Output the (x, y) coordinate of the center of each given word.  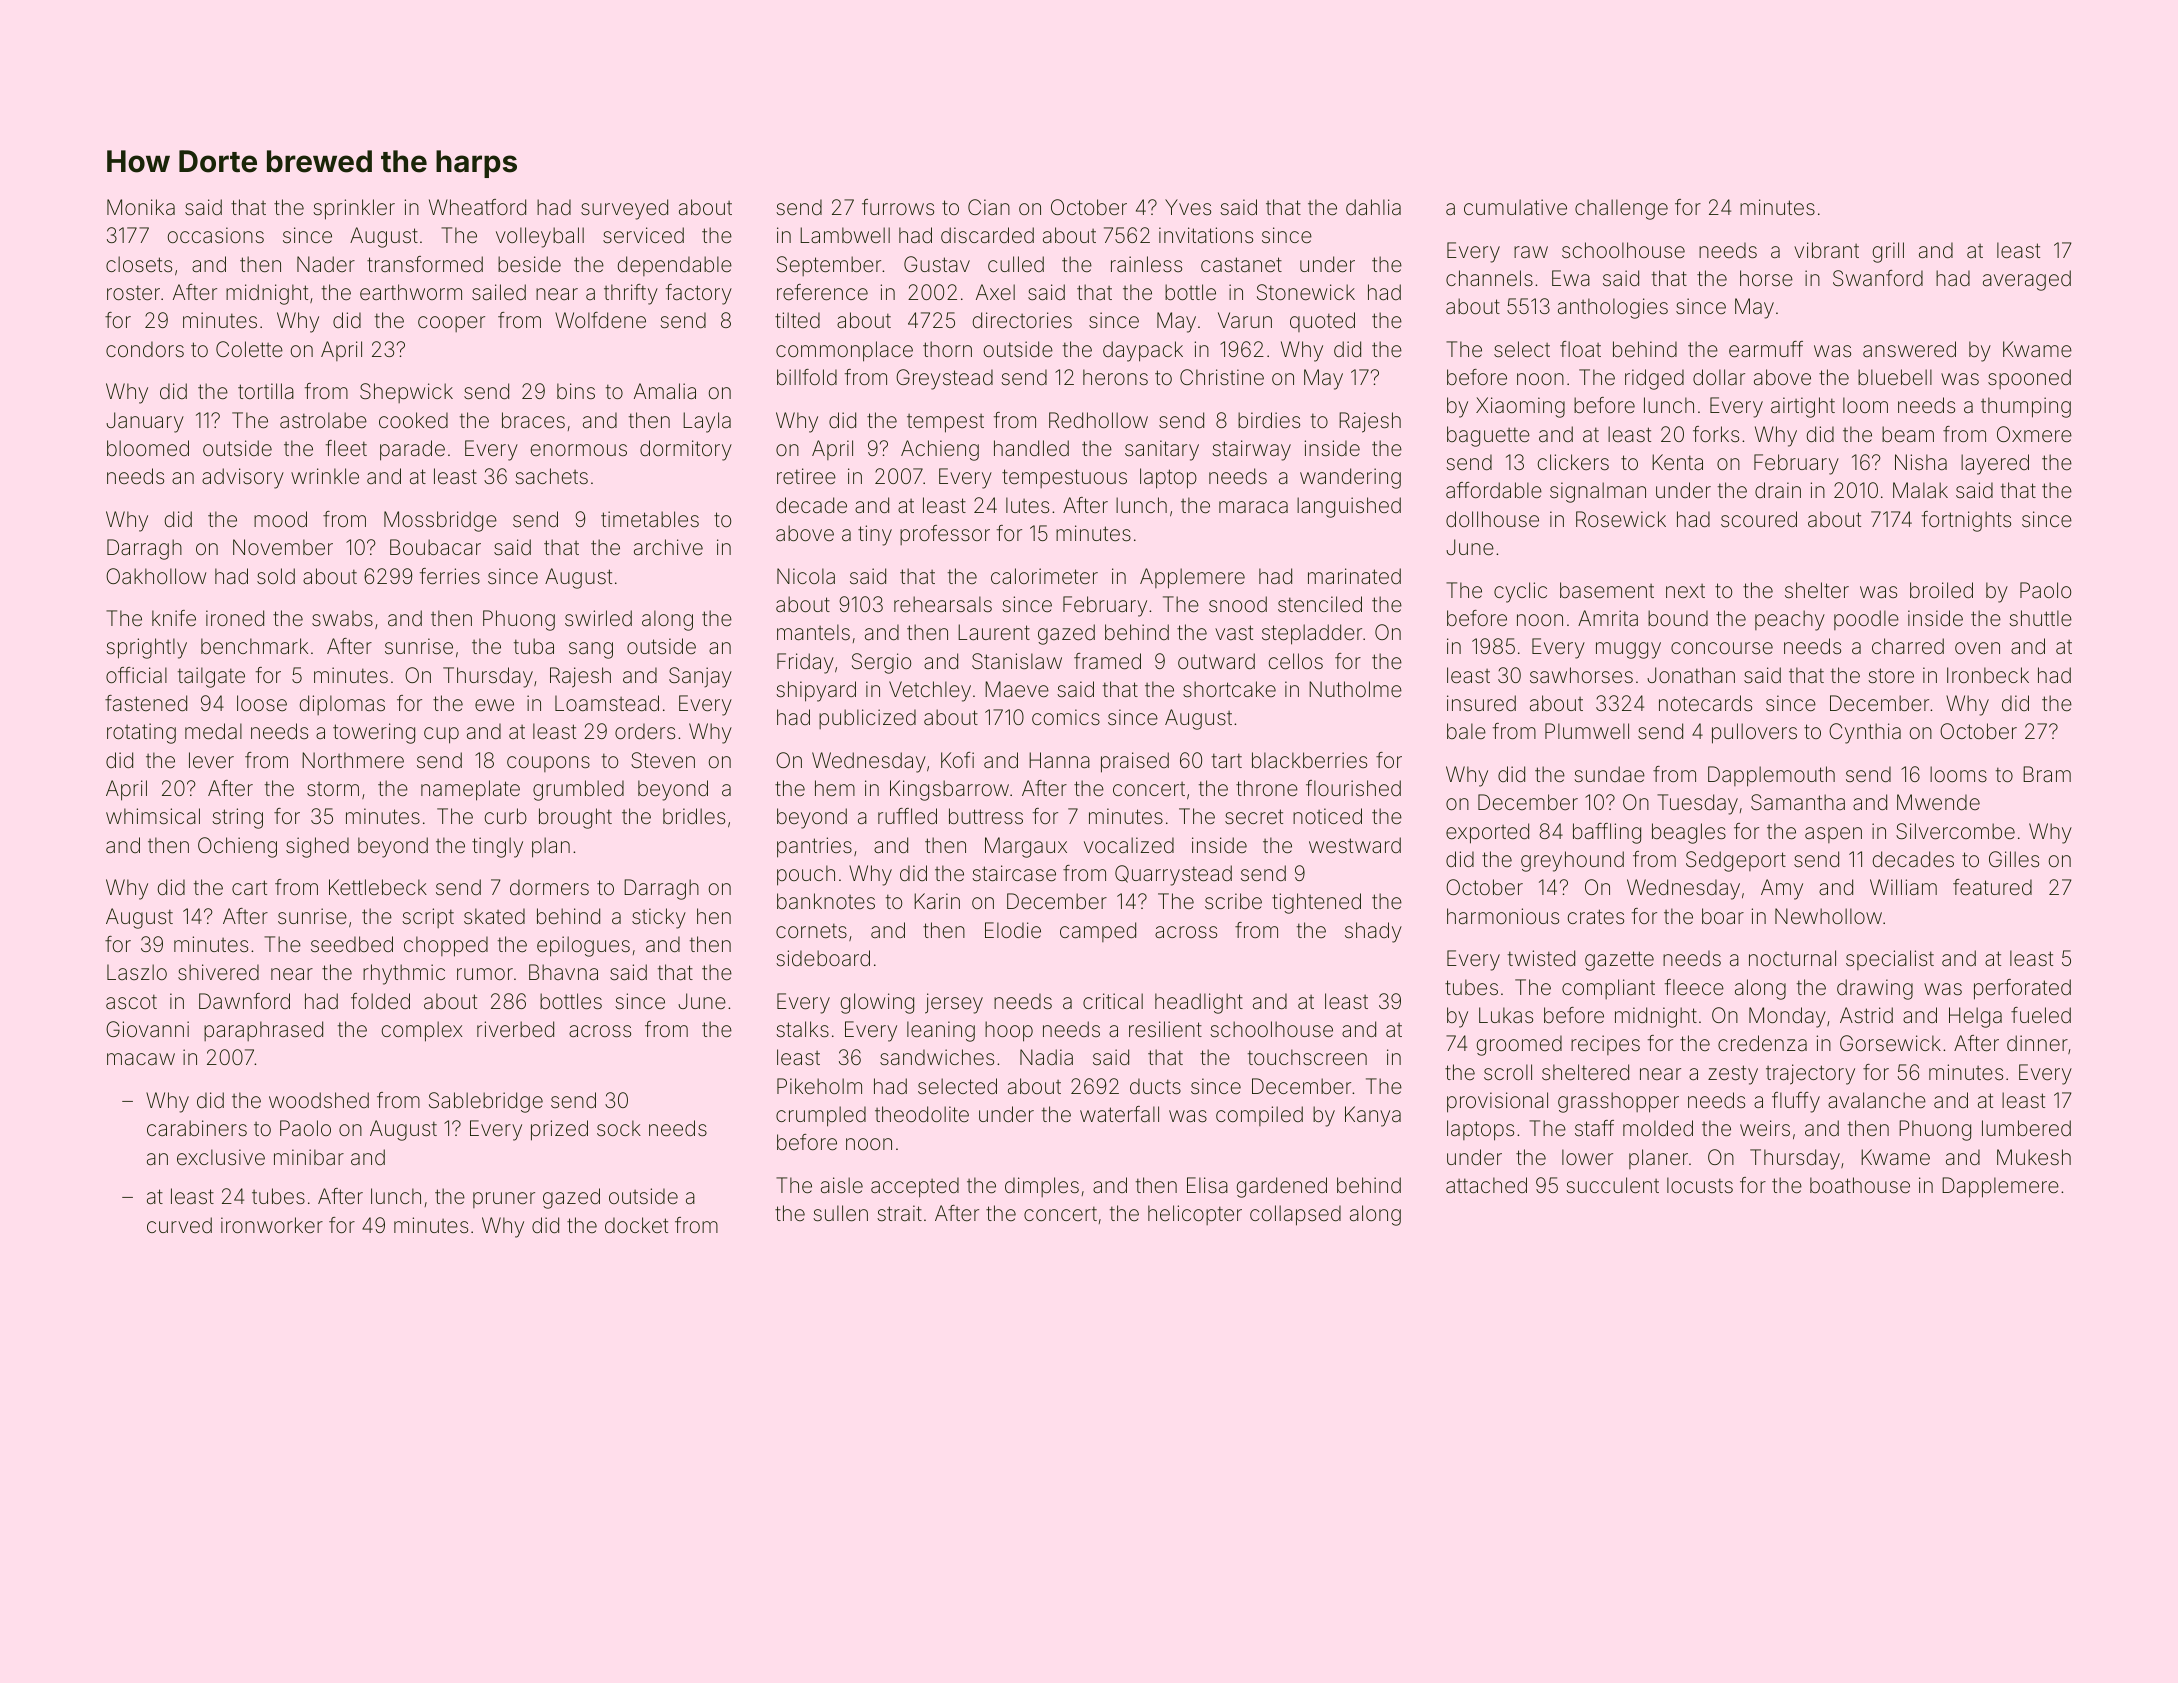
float (1580, 349)
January (145, 422)
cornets (811, 930)
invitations (1206, 235)
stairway (1251, 450)
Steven (663, 760)
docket (636, 1225)
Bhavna (563, 972)
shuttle (2040, 618)
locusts (1700, 1185)
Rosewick (1621, 519)
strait (899, 1213)
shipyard (816, 691)
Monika (141, 207)
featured (1992, 887)
